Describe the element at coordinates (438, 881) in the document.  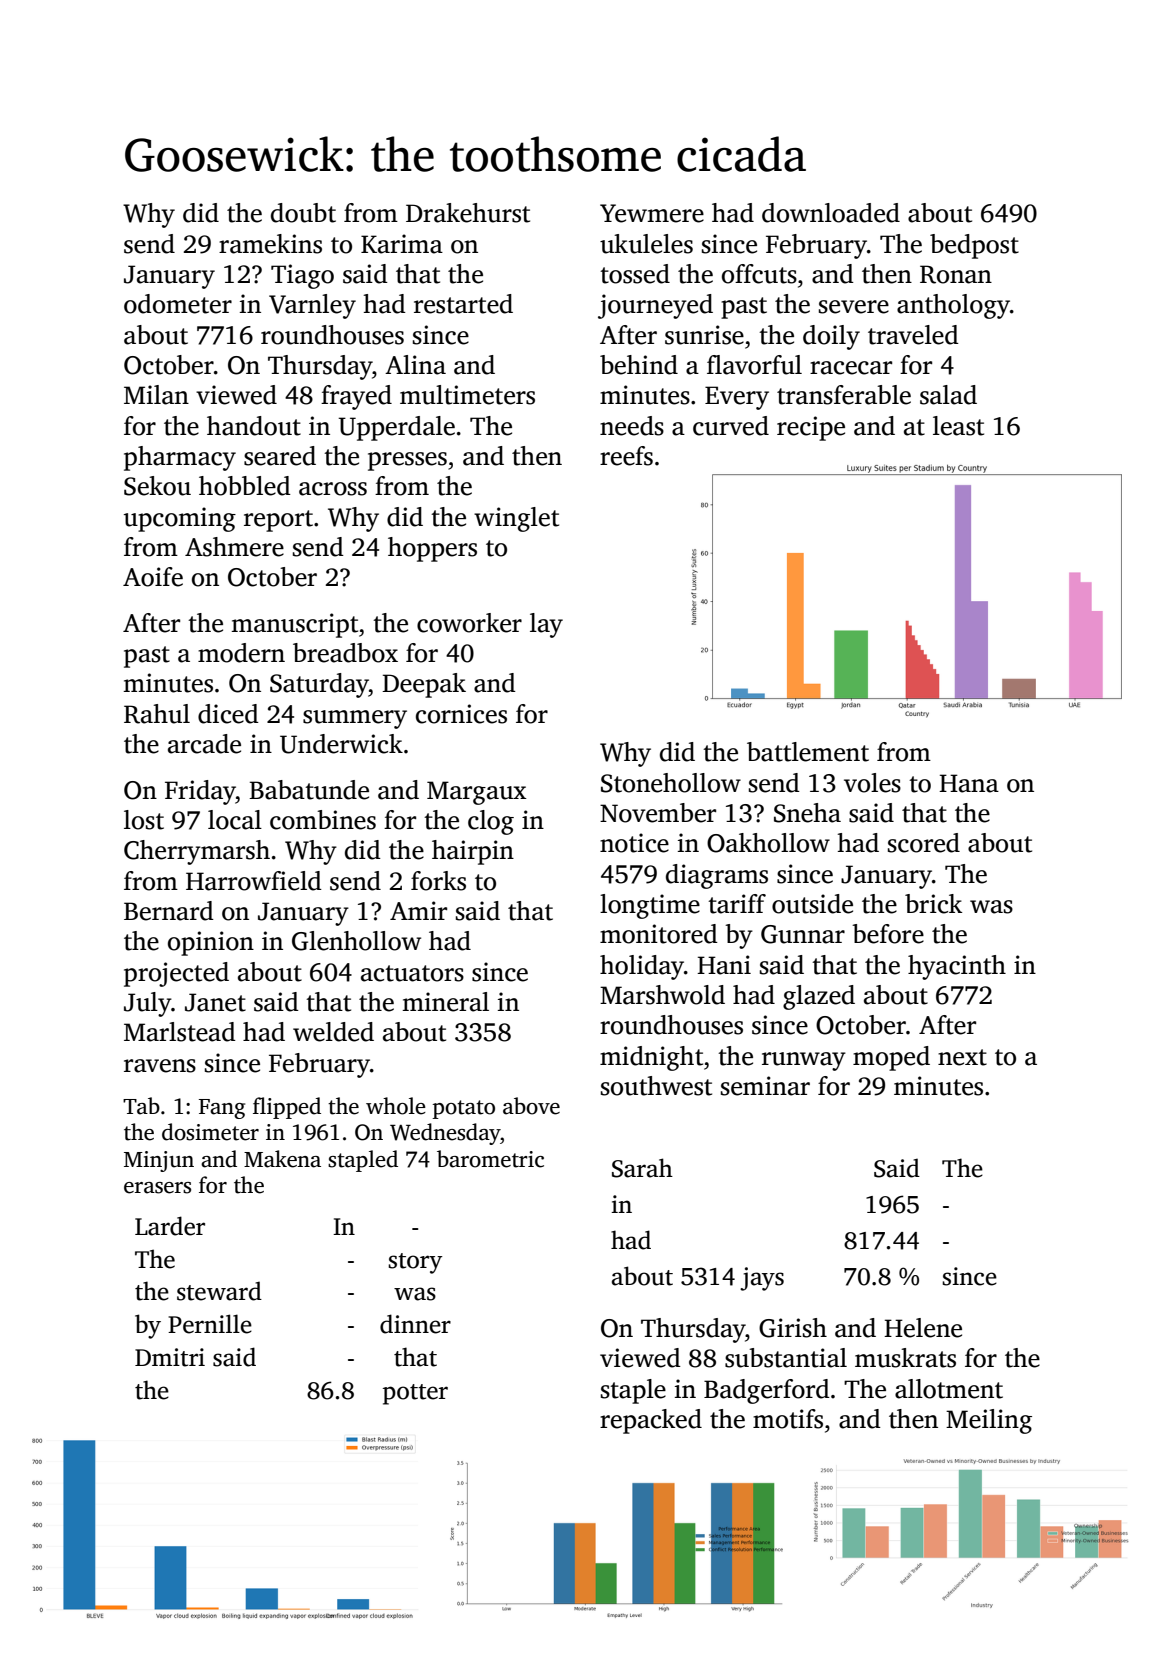
I see `forks` at that location.
